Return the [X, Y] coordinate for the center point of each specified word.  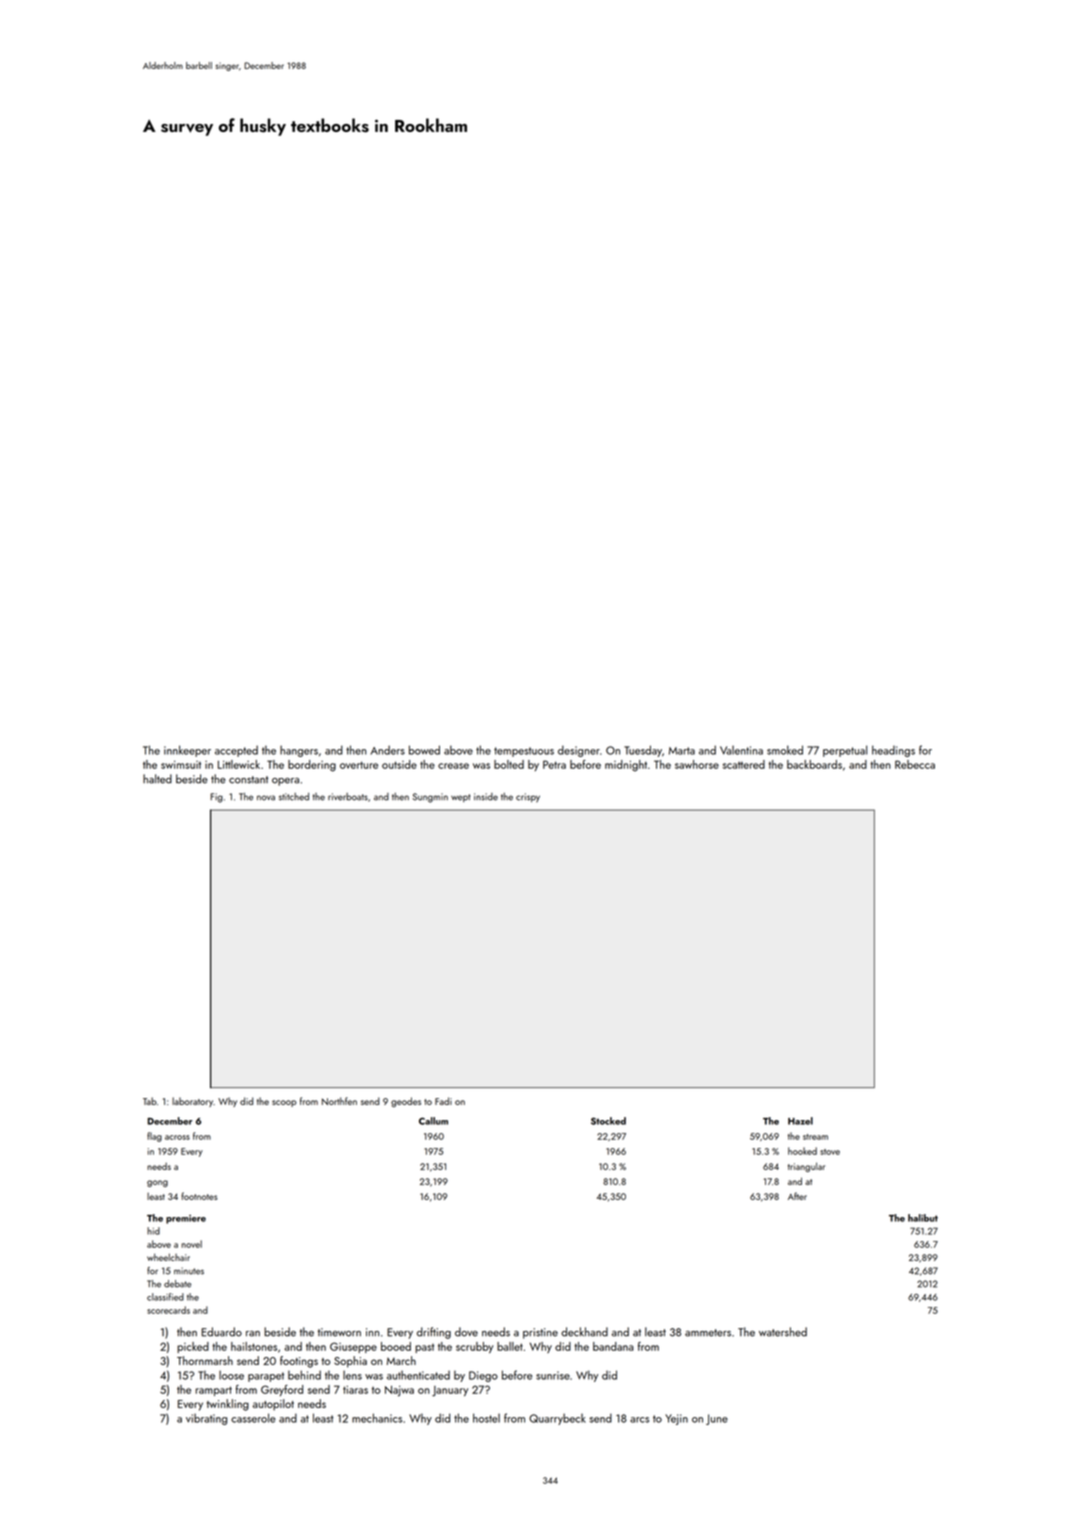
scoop [284, 1103]
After [797, 1196]
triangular [806, 1167]
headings [893, 751]
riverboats [348, 797]
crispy [528, 798]
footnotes [199, 1196]
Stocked [608, 1121]
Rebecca [915, 764]
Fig [216, 798]
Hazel [800, 1121]
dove [466, 1332]
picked [193, 1347]
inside [486, 797]
